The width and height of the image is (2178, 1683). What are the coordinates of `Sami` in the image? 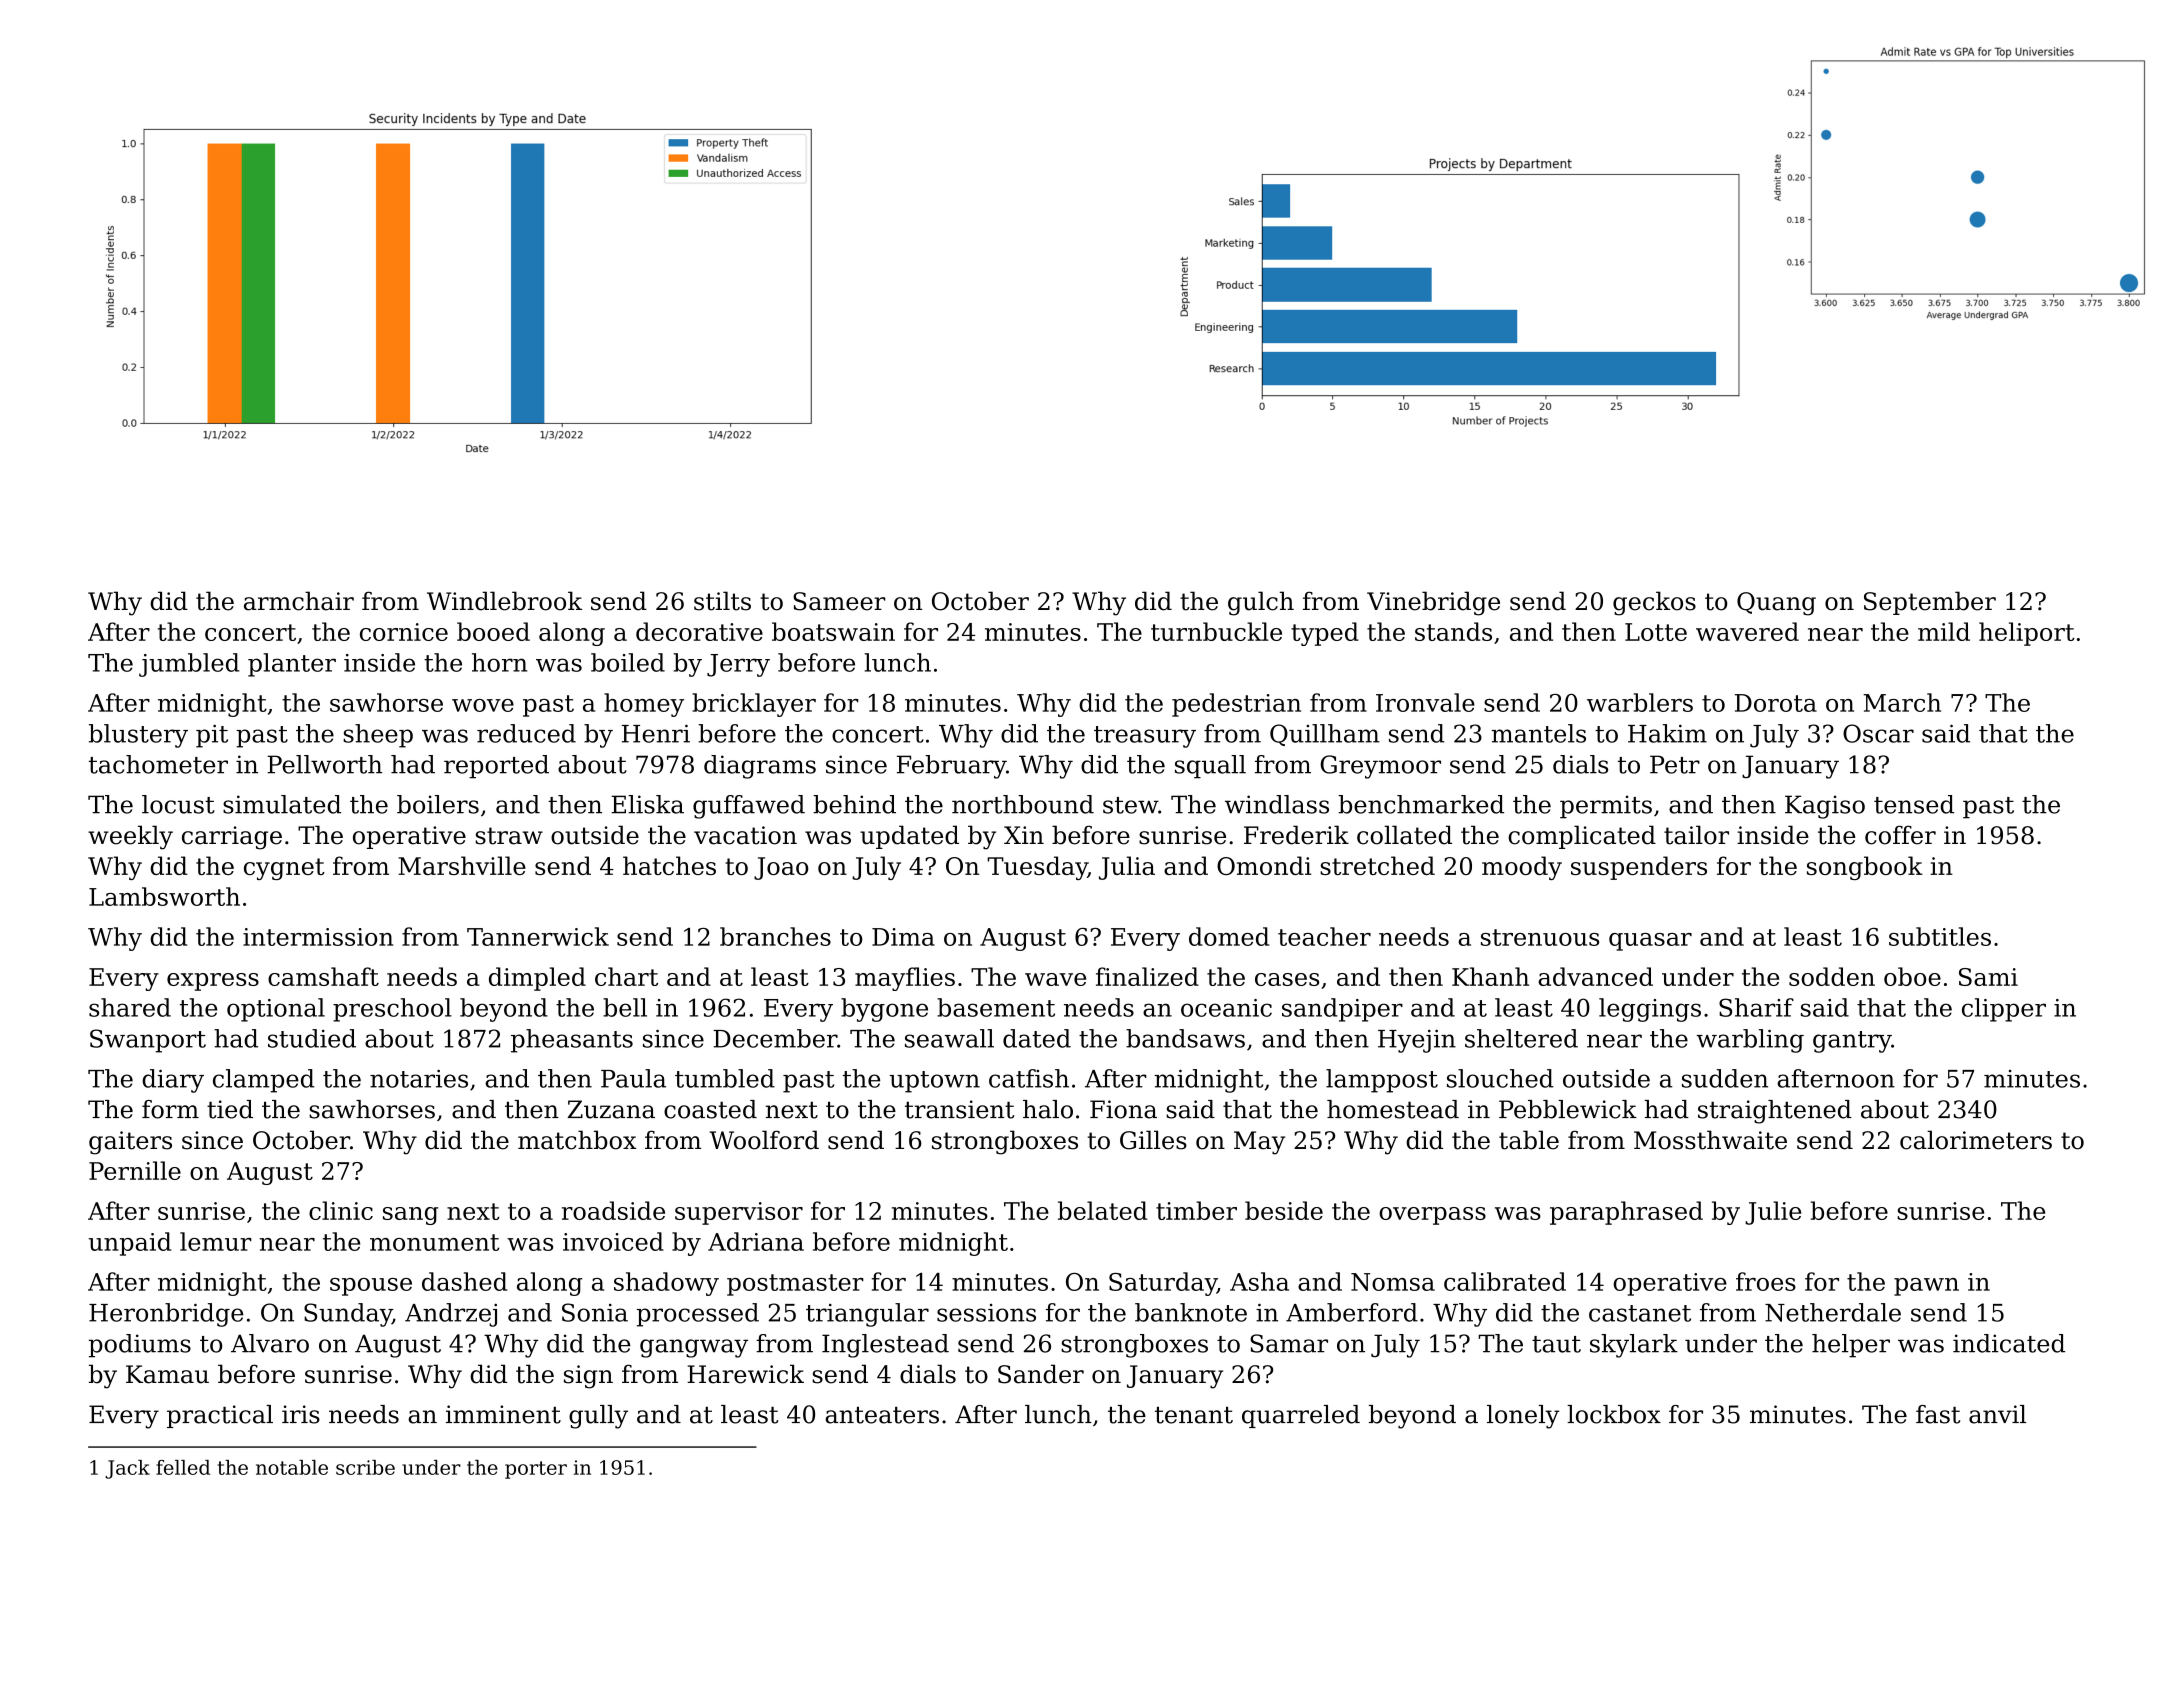 It's located at (1988, 977).
